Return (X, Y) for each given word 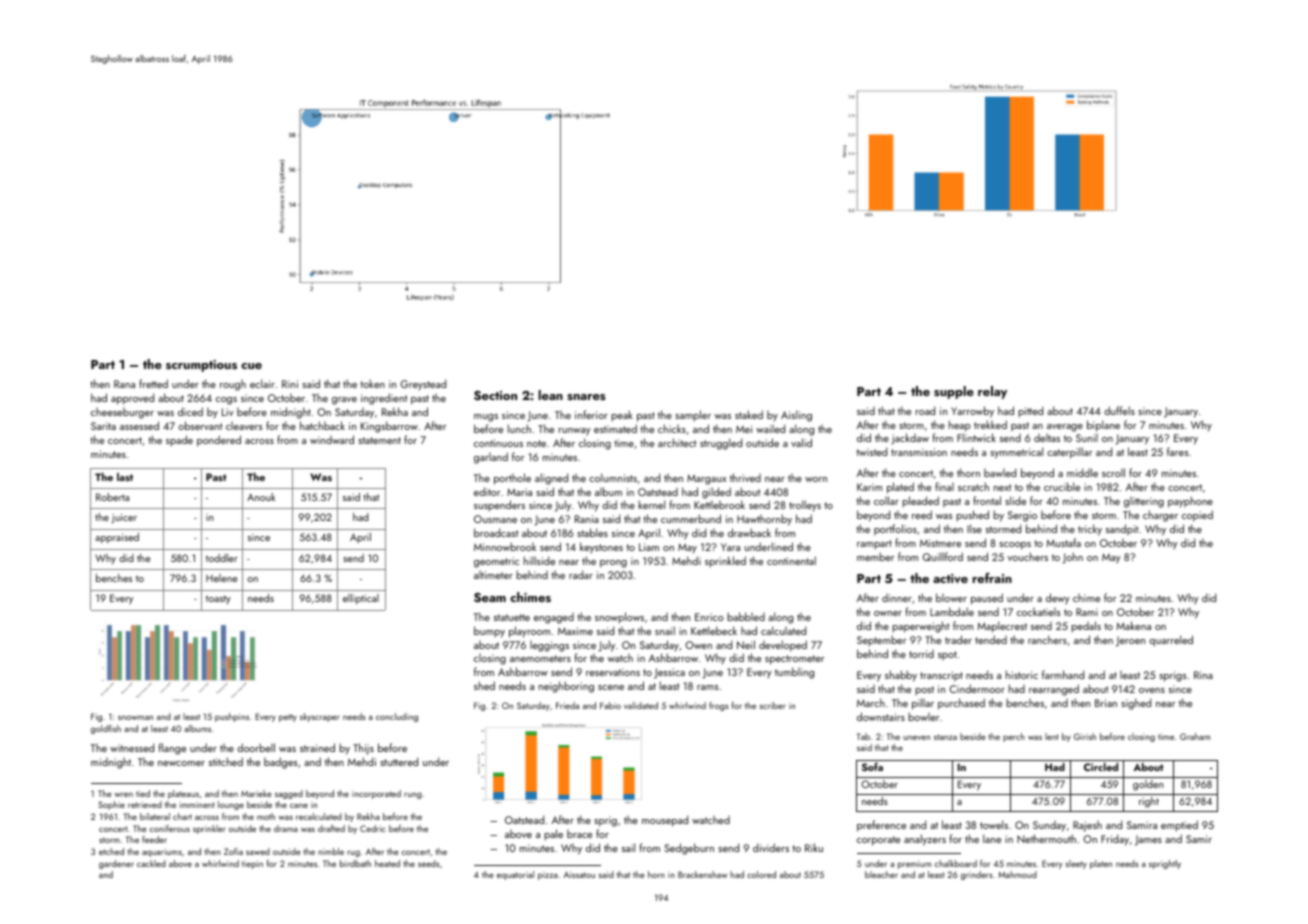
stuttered (399, 761)
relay (992, 392)
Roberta (112, 497)
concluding (397, 717)
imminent (197, 805)
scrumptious (201, 366)
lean (550, 395)
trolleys (805, 505)
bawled (1000, 472)
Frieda (567, 705)
